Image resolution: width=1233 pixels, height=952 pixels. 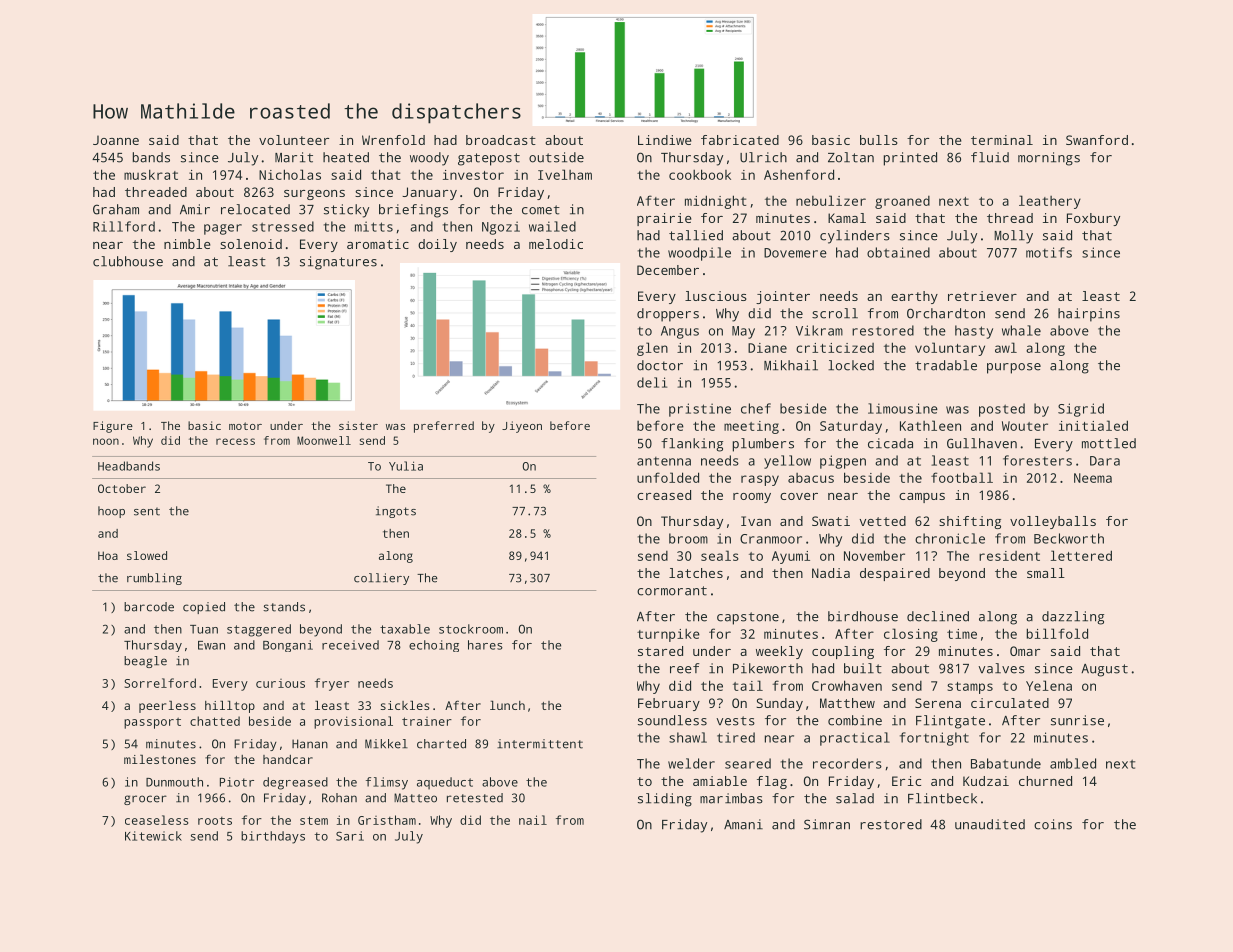 What do you see at coordinates (751, 427) in the screenshot?
I see `meeting` at bounding box center [751, 427].
